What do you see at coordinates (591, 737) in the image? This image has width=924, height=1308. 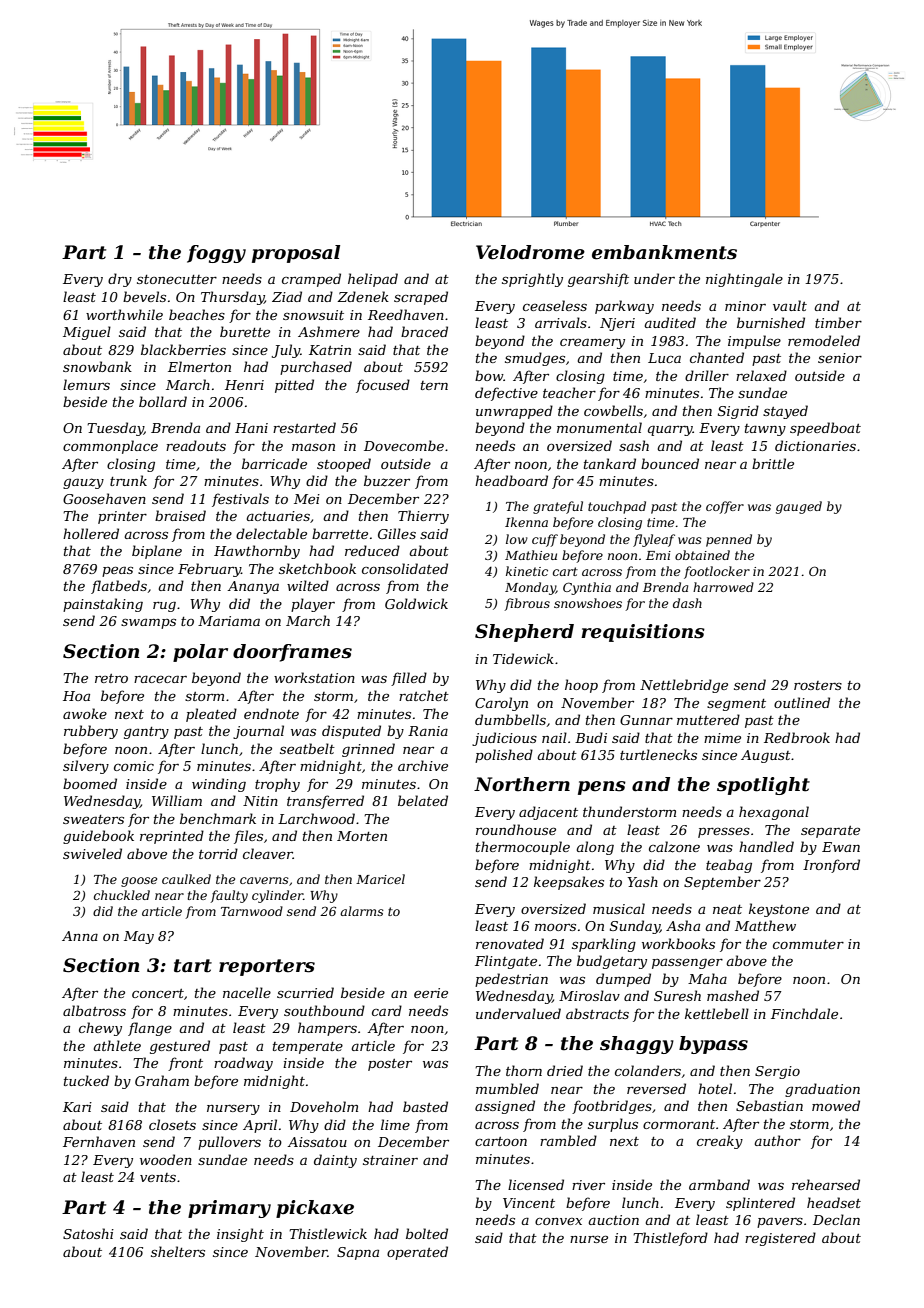 I see `Budi` at bounding box center [591, 737].
